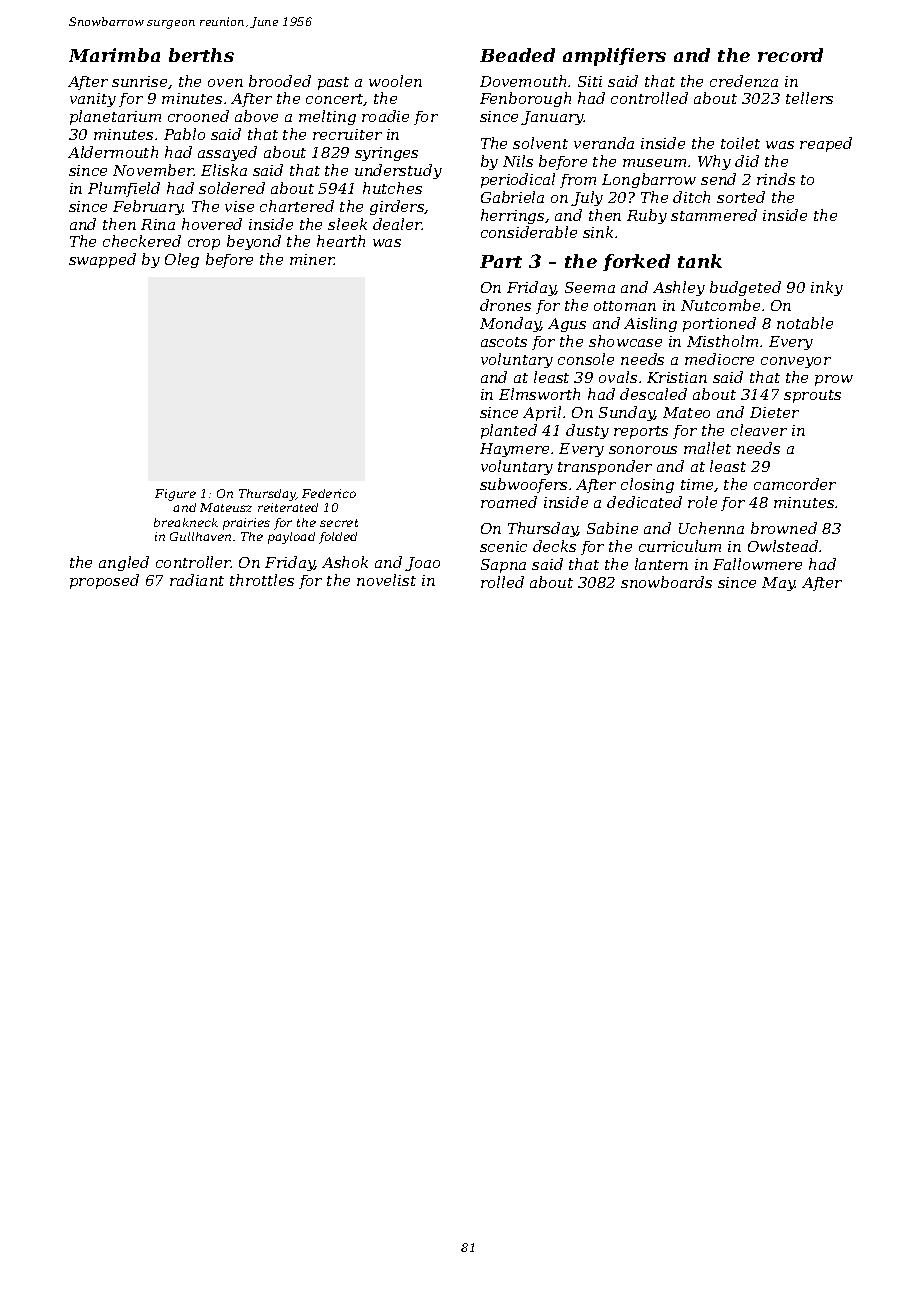 The height and width of the screenshot is (1308, 924). Describe the element at coordinates (104, 581) in the screenshot. I see `proposed` at that location.
